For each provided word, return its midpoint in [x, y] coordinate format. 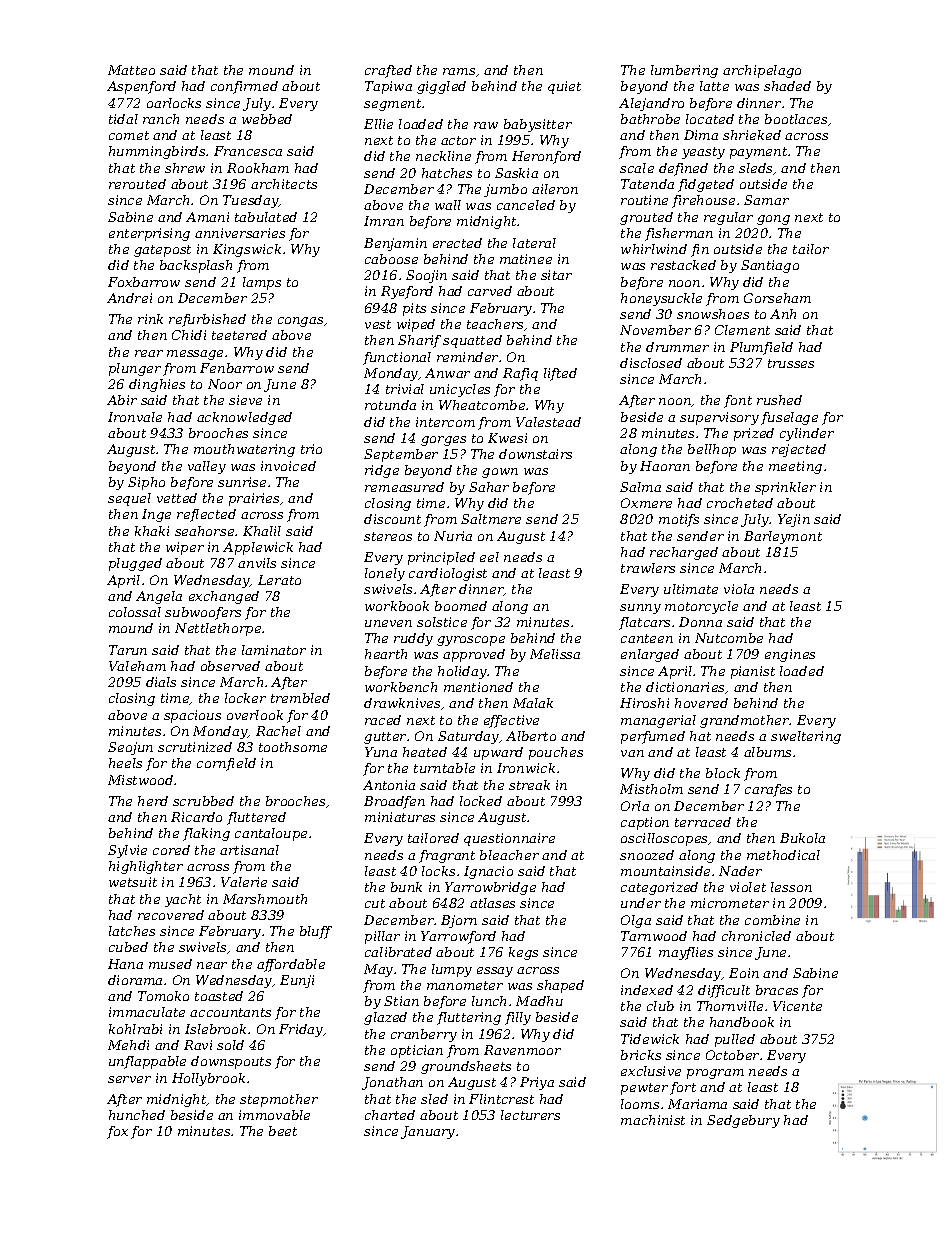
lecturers [530, 1115]
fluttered [256, 818]
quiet [564, 87]
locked [481, 801]
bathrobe [650, 119]
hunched [137, 1115]
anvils [257, 563]
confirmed [244, 87]
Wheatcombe [482, 405]
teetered [239, 335]
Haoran [665, 466]
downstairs [535, 454]
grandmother [745, 721]
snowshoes [713, 314]
